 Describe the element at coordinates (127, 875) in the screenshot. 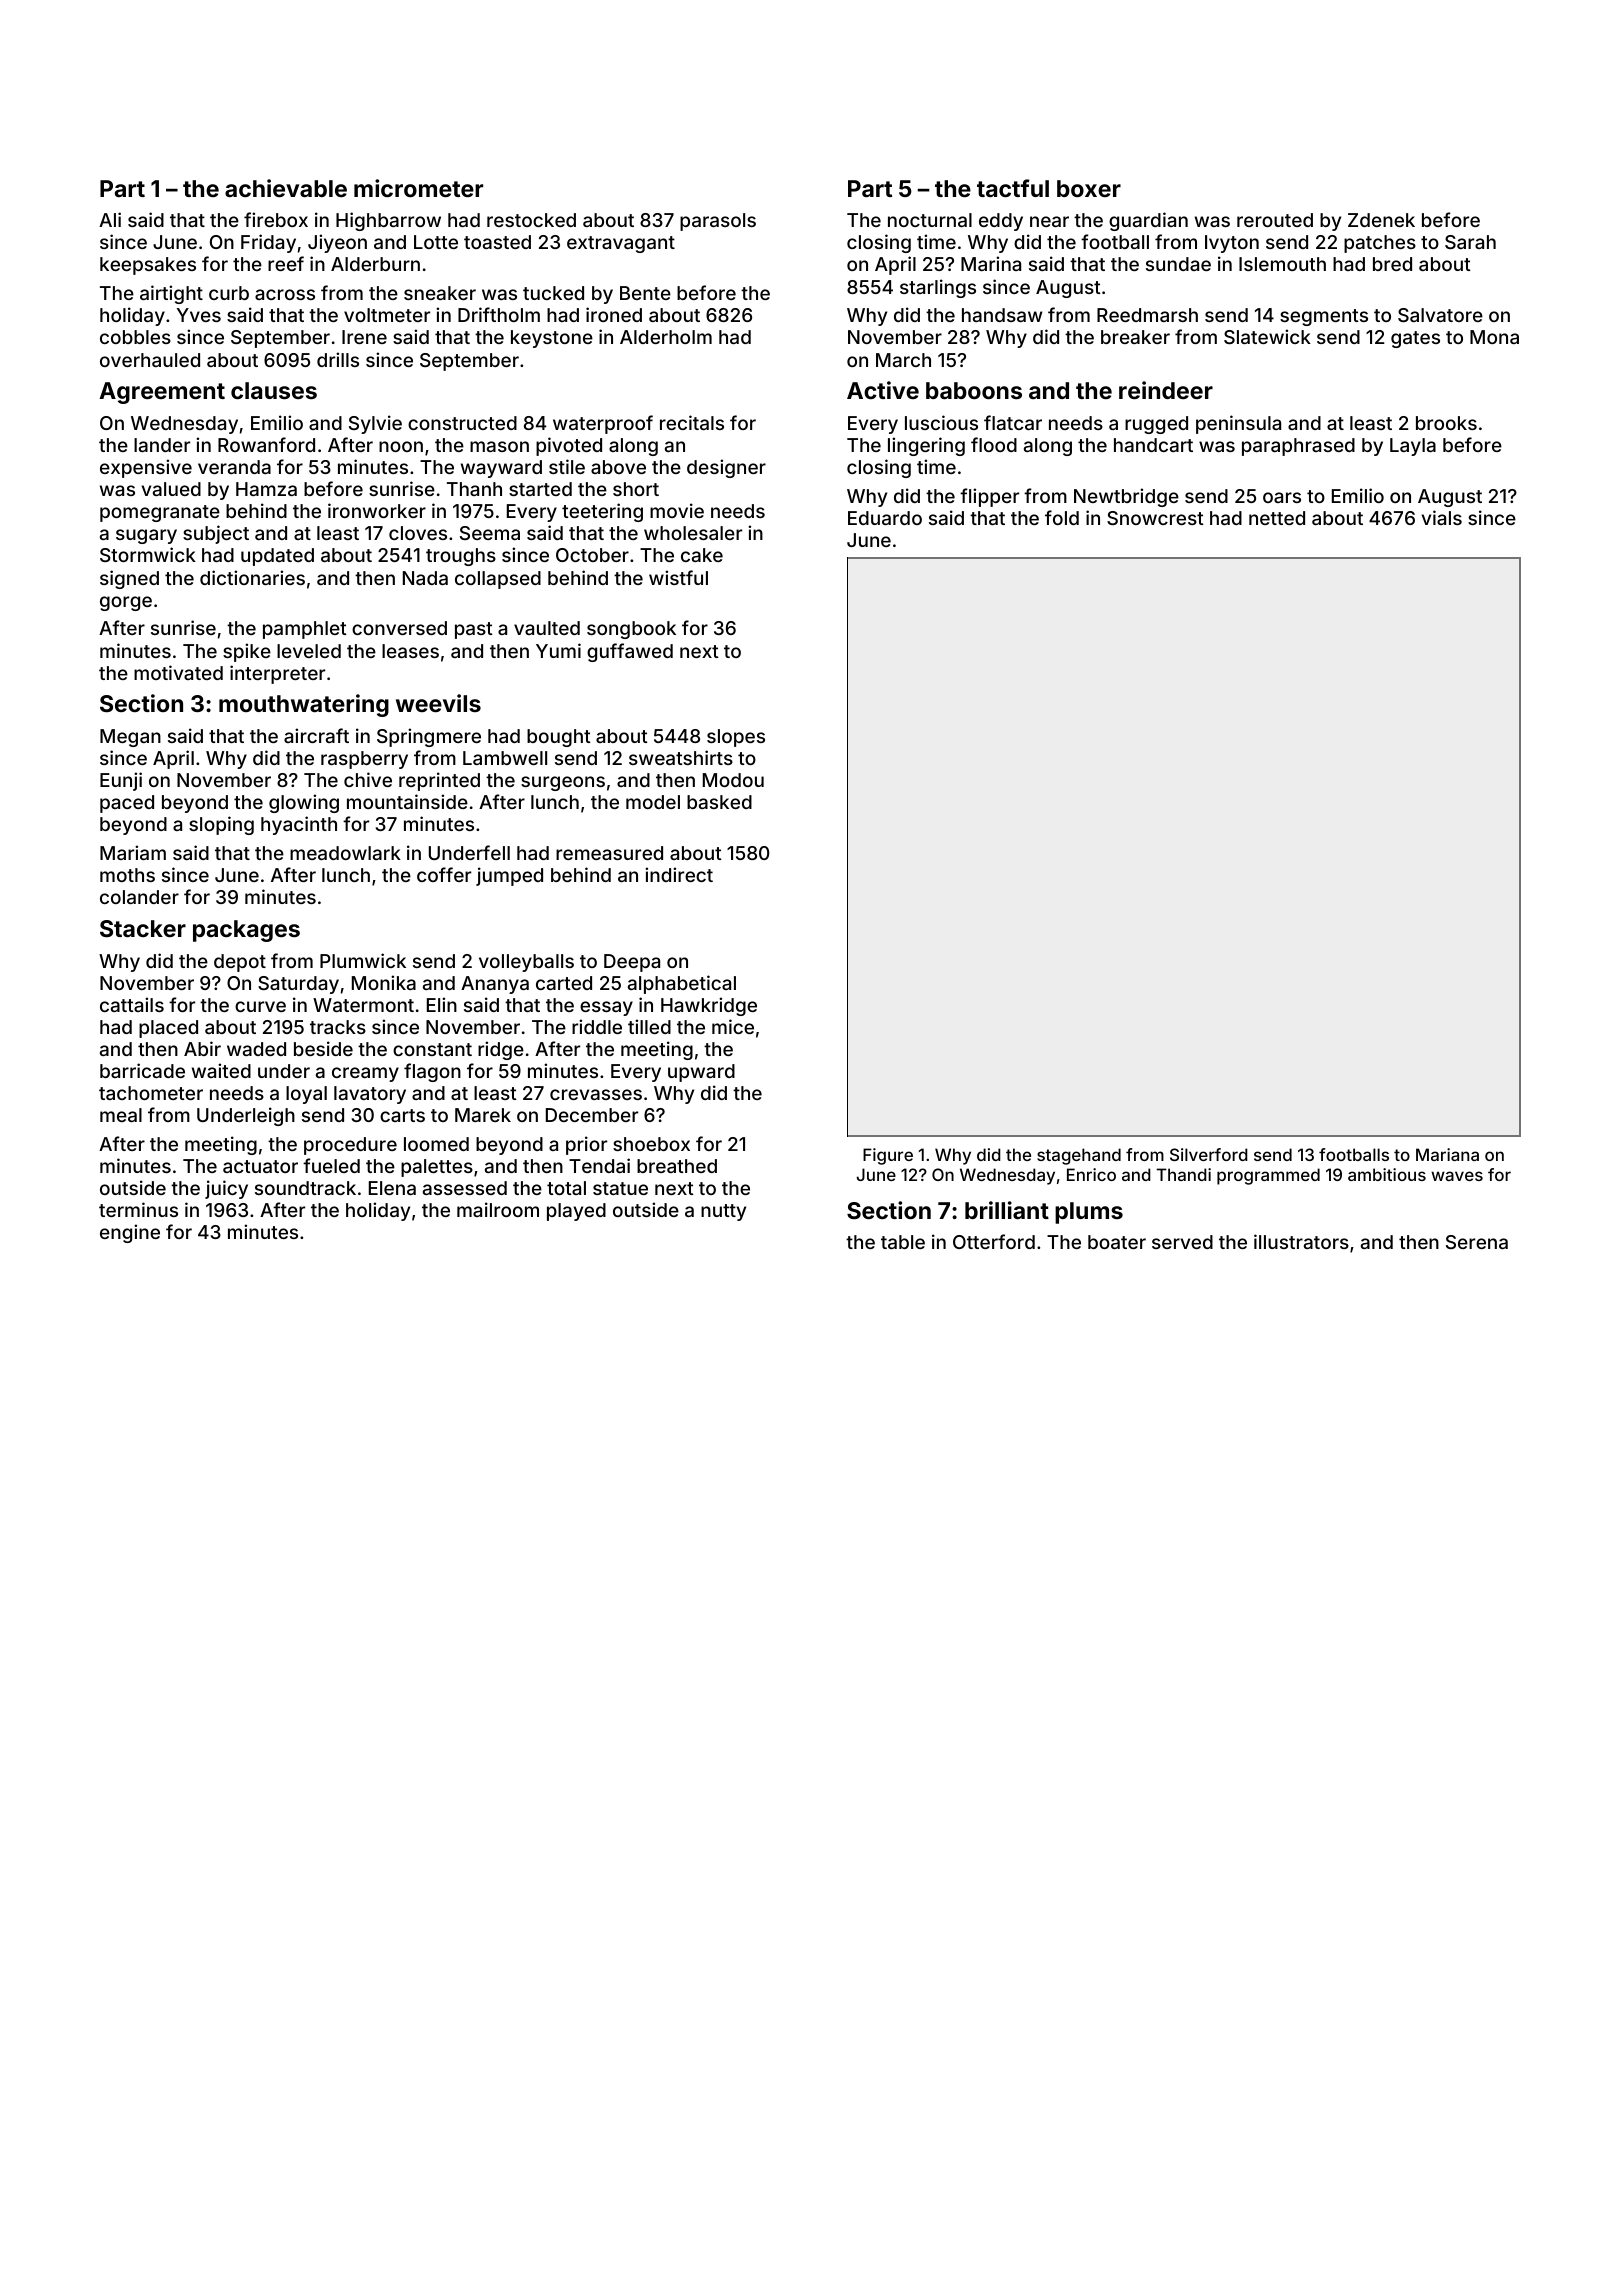

I see `moths` at that location.
